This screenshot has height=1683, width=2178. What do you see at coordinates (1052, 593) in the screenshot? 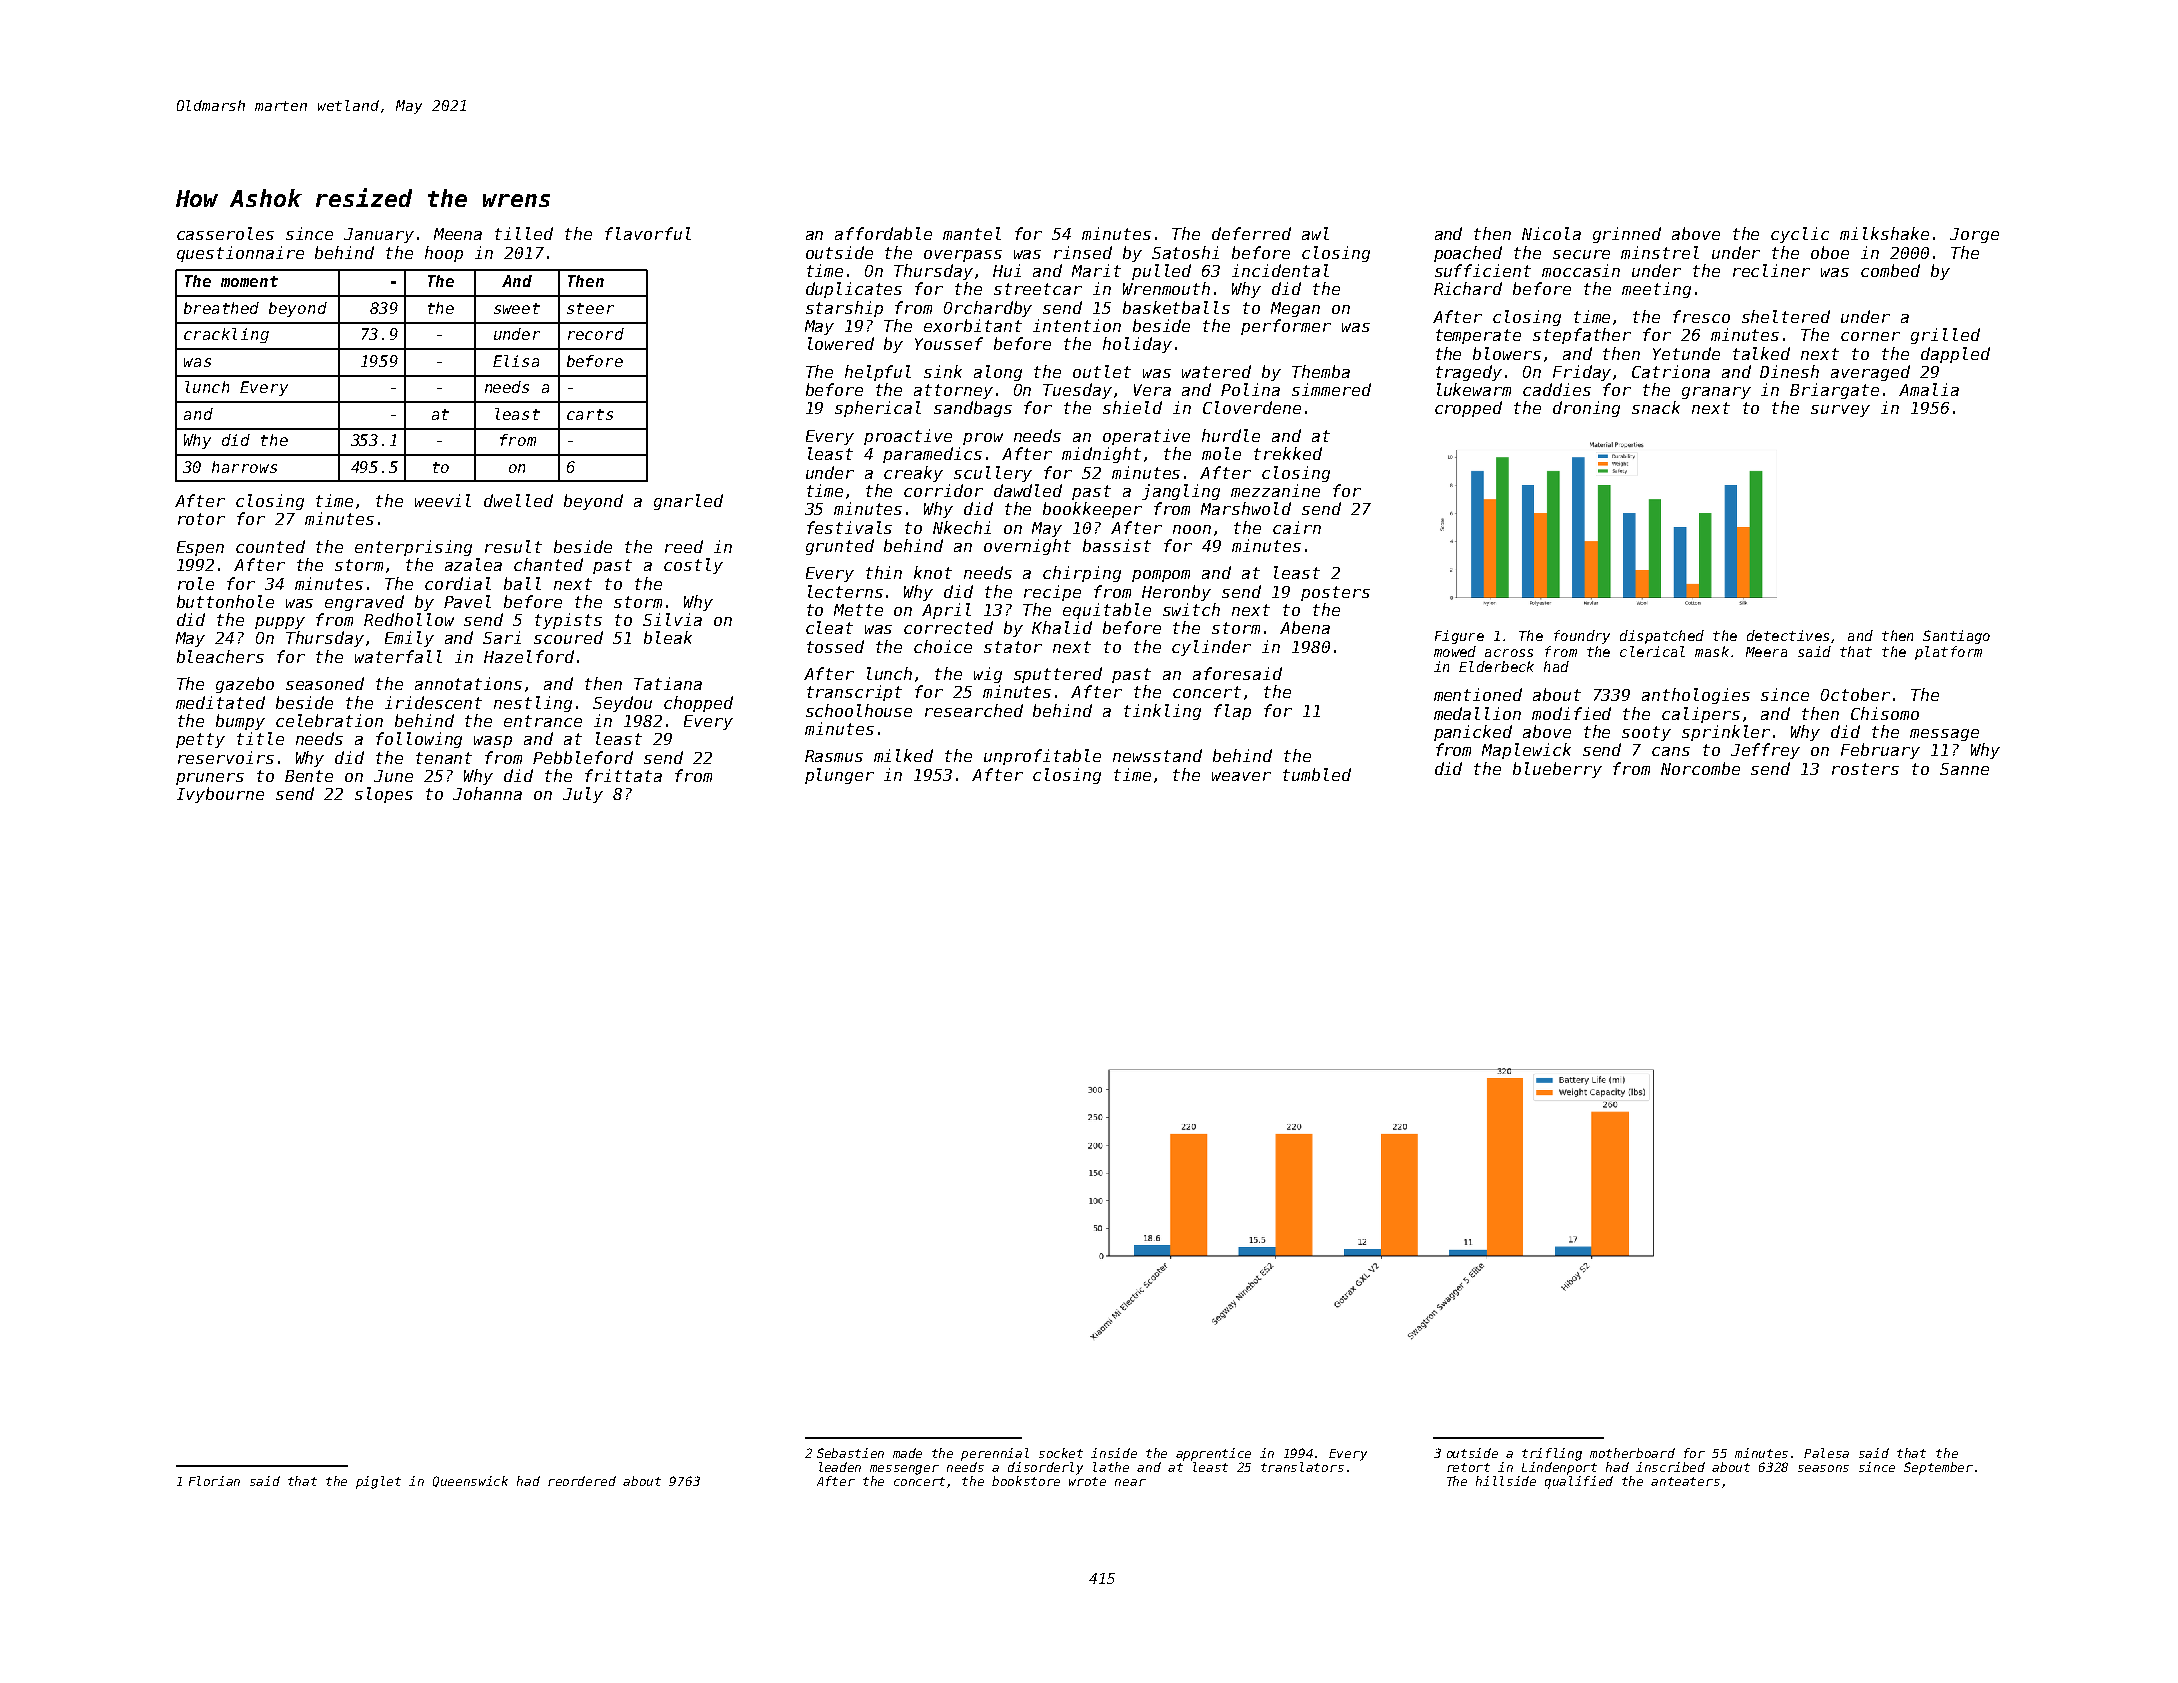
I see `recipe` at bounding box center [1052, 593].
